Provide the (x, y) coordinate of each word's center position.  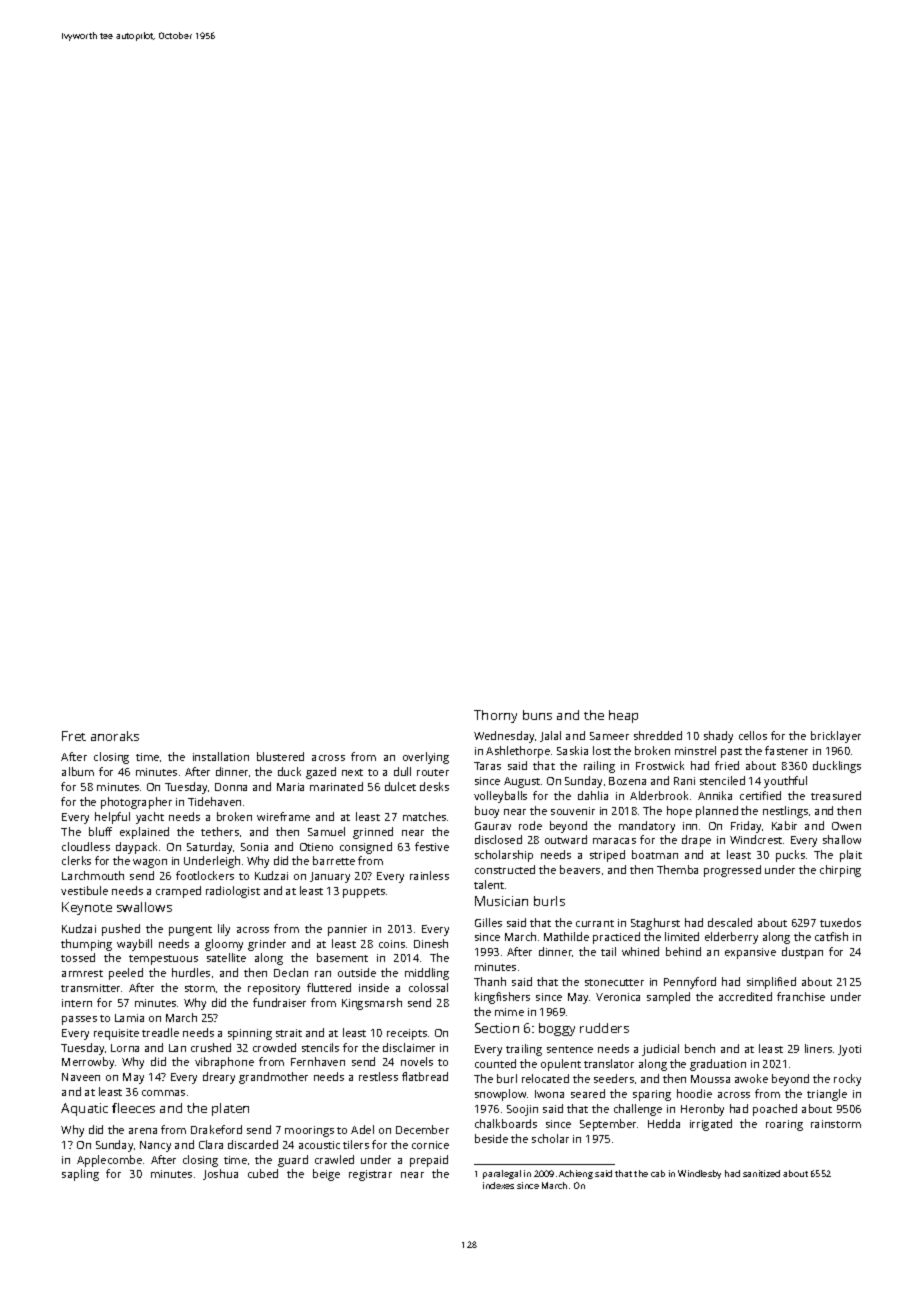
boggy (557, 1029)
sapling (80, 1175)
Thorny (495, 716)
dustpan (802, 953)
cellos (753, 735)
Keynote (87, 908)
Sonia (254, 847)
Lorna (125, 1048)
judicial (660, 1050)
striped (607, 856)
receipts (407, 1034)
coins (392, 944)
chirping (840, 871)
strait (289, 1033)
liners (818, 1048)
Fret (74, 736)
